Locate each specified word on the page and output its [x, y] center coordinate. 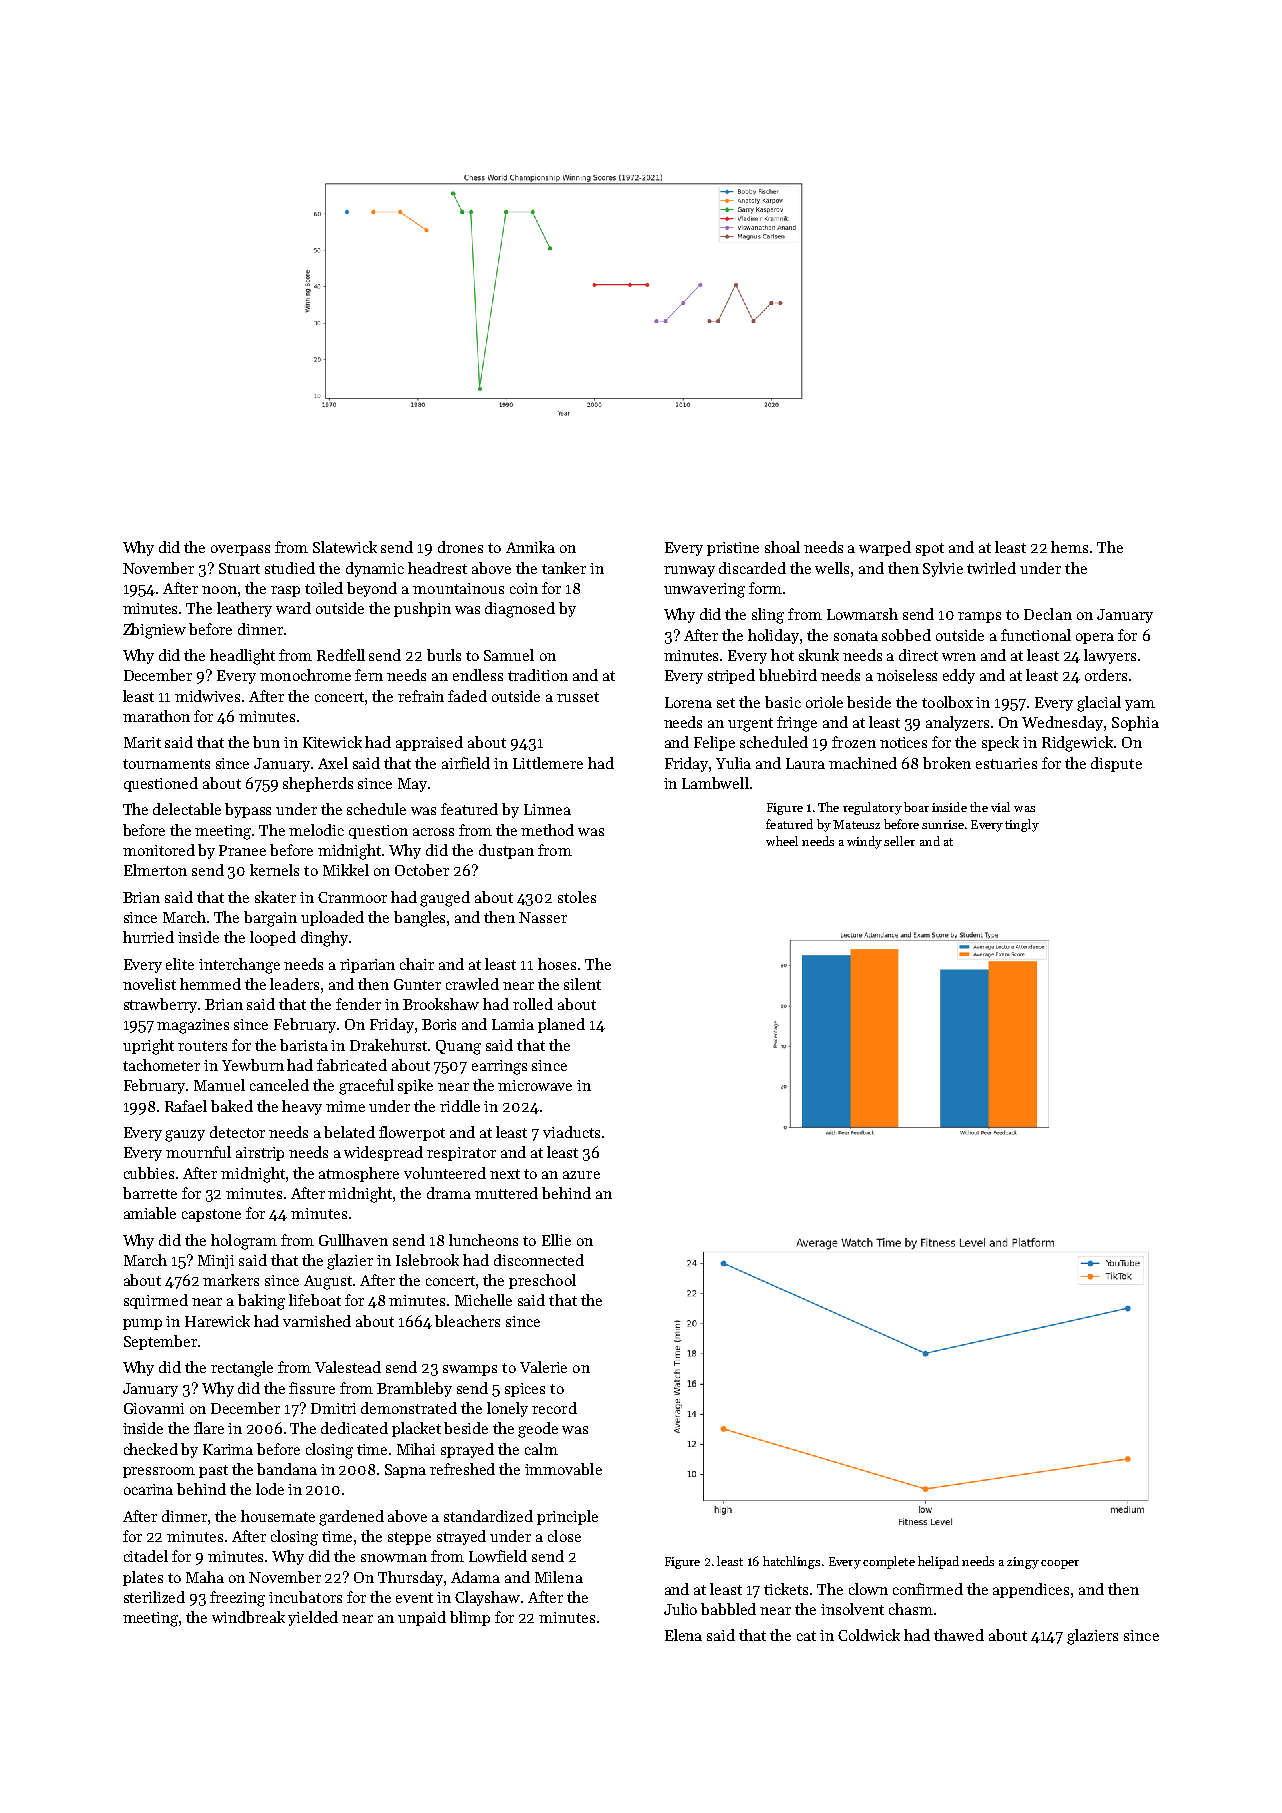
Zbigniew [154, 631]
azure [581, 1175]
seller [899, 841]
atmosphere [359, 1174]
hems [1069, 547]
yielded [313, 1618]
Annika [530, 547]
